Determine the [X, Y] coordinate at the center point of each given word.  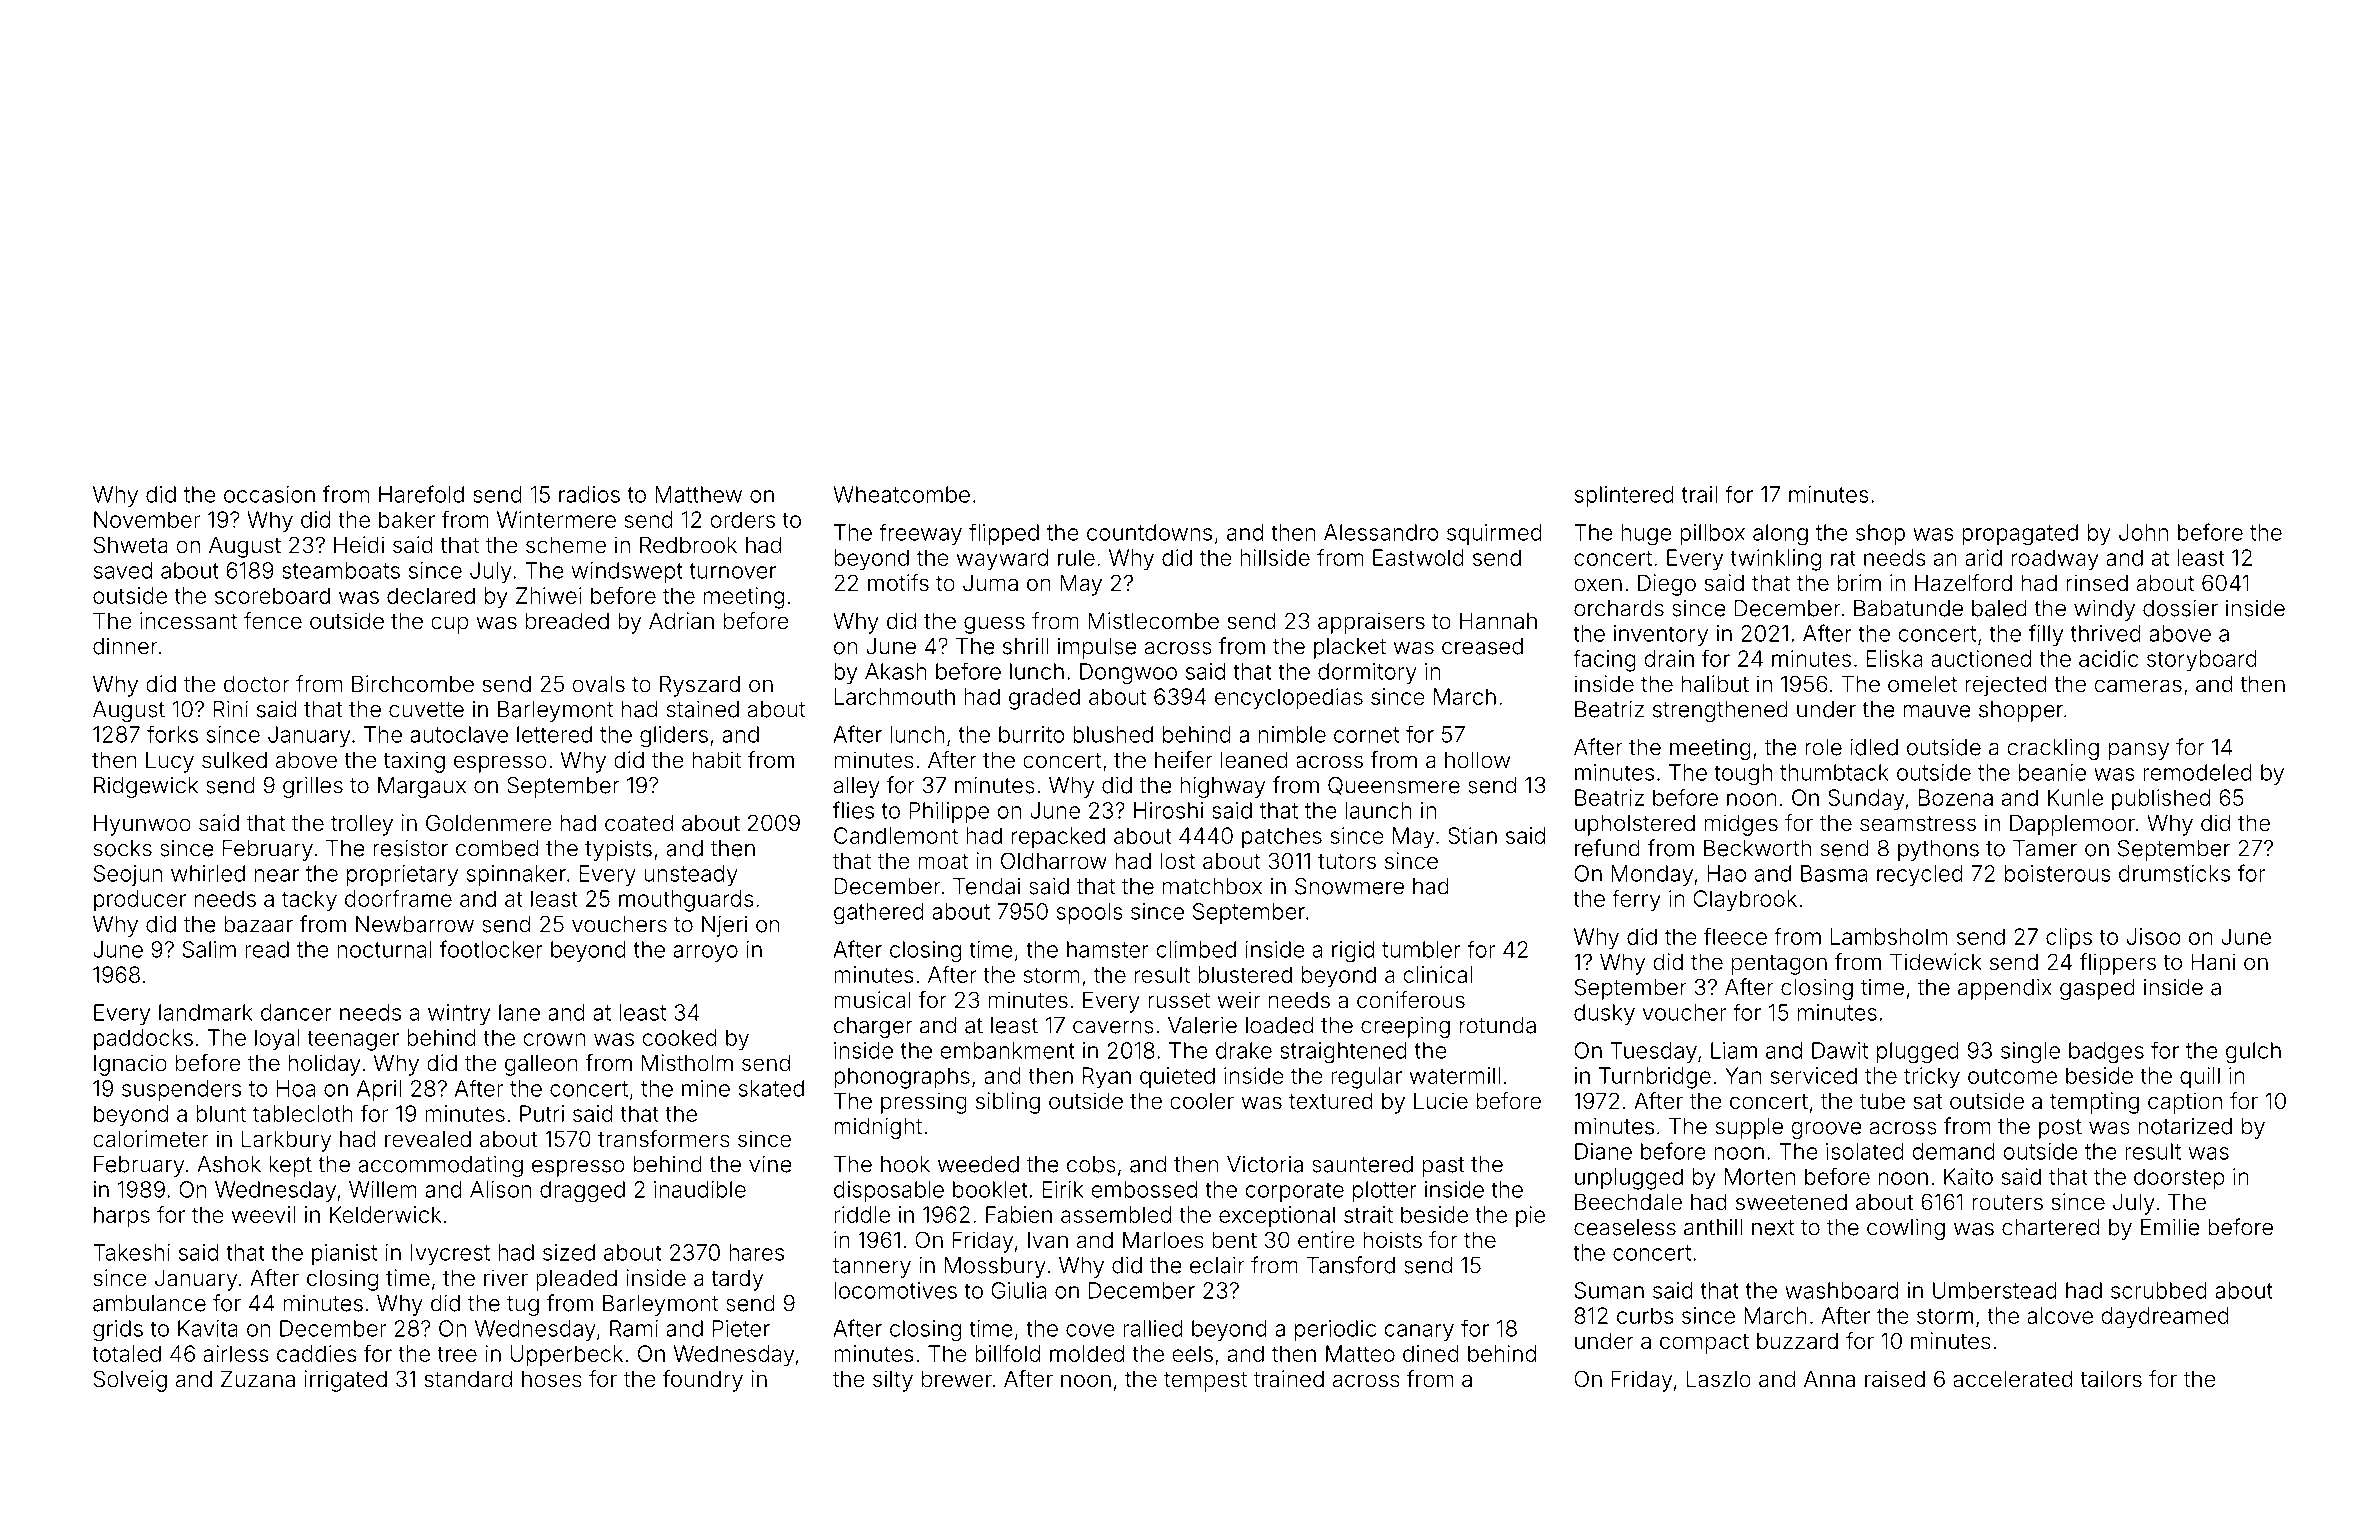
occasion [269, 494]
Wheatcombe [901, 494]
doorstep [2179, 1179]
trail [1699, 494]
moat [943, 861]
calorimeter [150, 1139]
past [1443, 1167]
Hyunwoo [142, 825]
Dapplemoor [2072, 825]
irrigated [345, 1381]
